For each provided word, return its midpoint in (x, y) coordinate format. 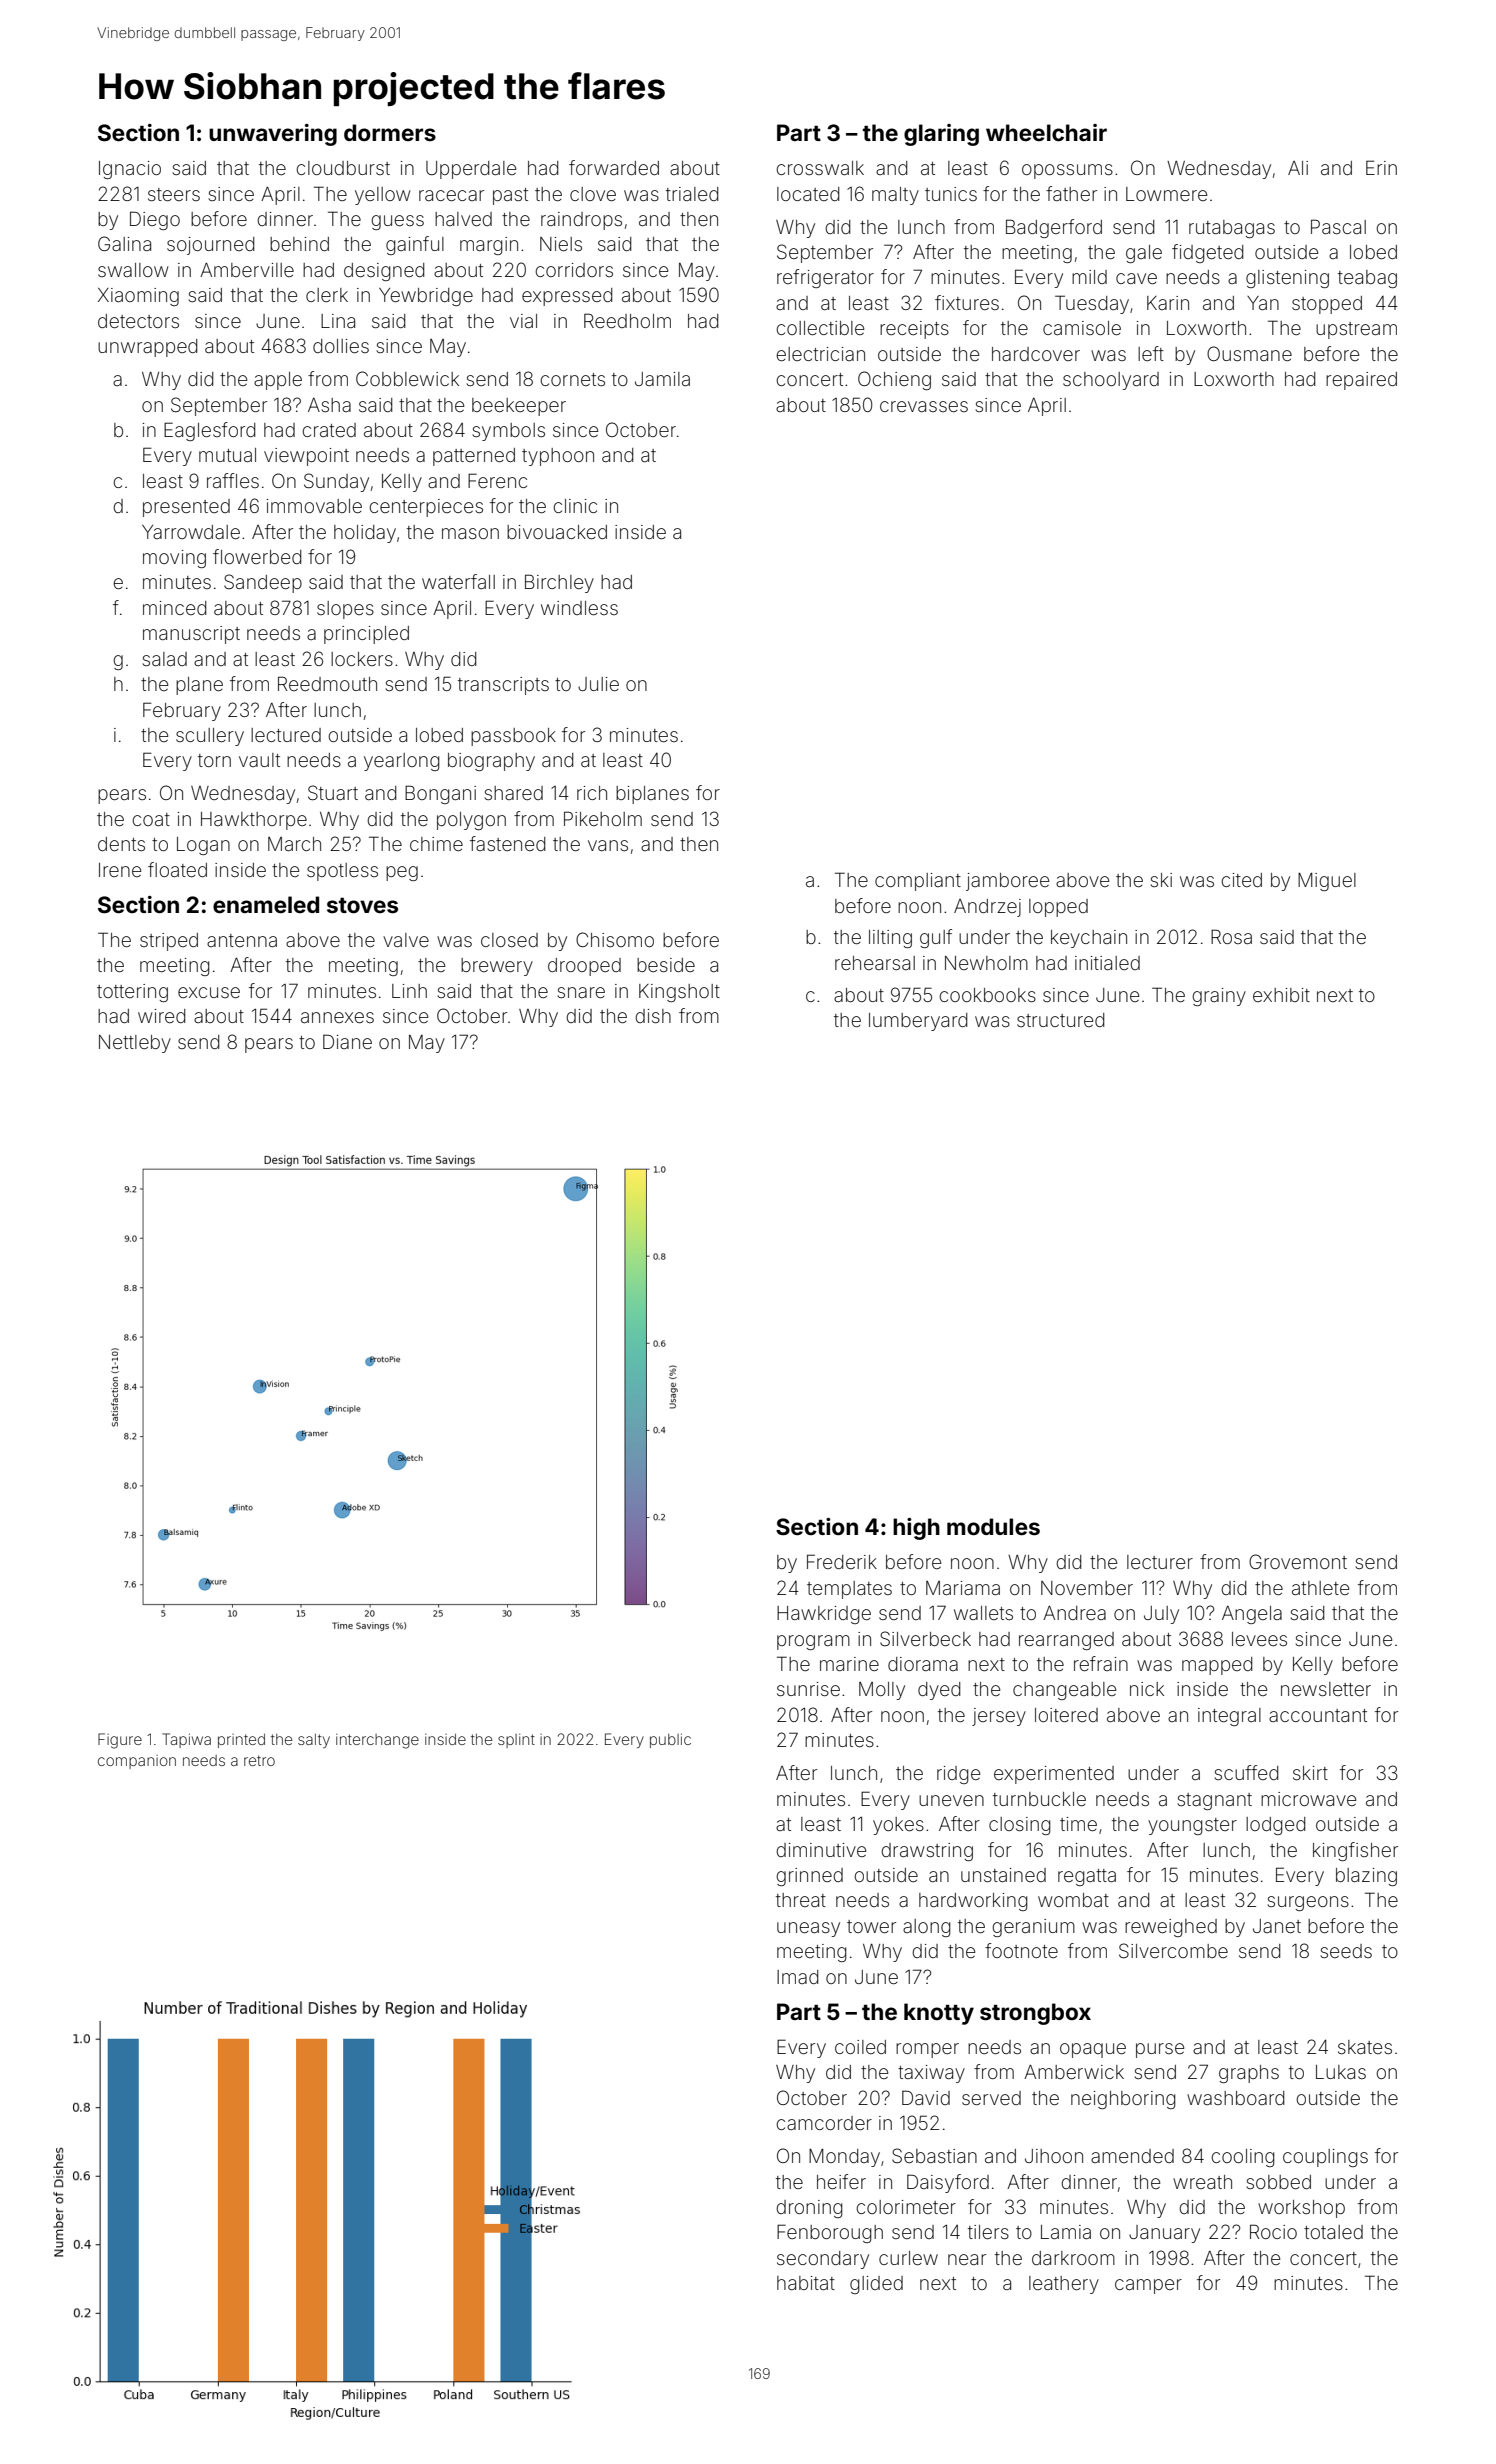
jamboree (1007, 882)
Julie (598, 684)
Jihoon (1054, 2156)
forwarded (614, 167)
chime (436, 844)
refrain (1101, 1663)
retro (259, 1760)
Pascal (1338, 226)
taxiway (931, 2074)
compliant (918, 882)
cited (1241, 880)
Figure (120, 1741)
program (813, 1642)
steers (174, 194)
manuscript (191, 635)
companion (137, 1762)
